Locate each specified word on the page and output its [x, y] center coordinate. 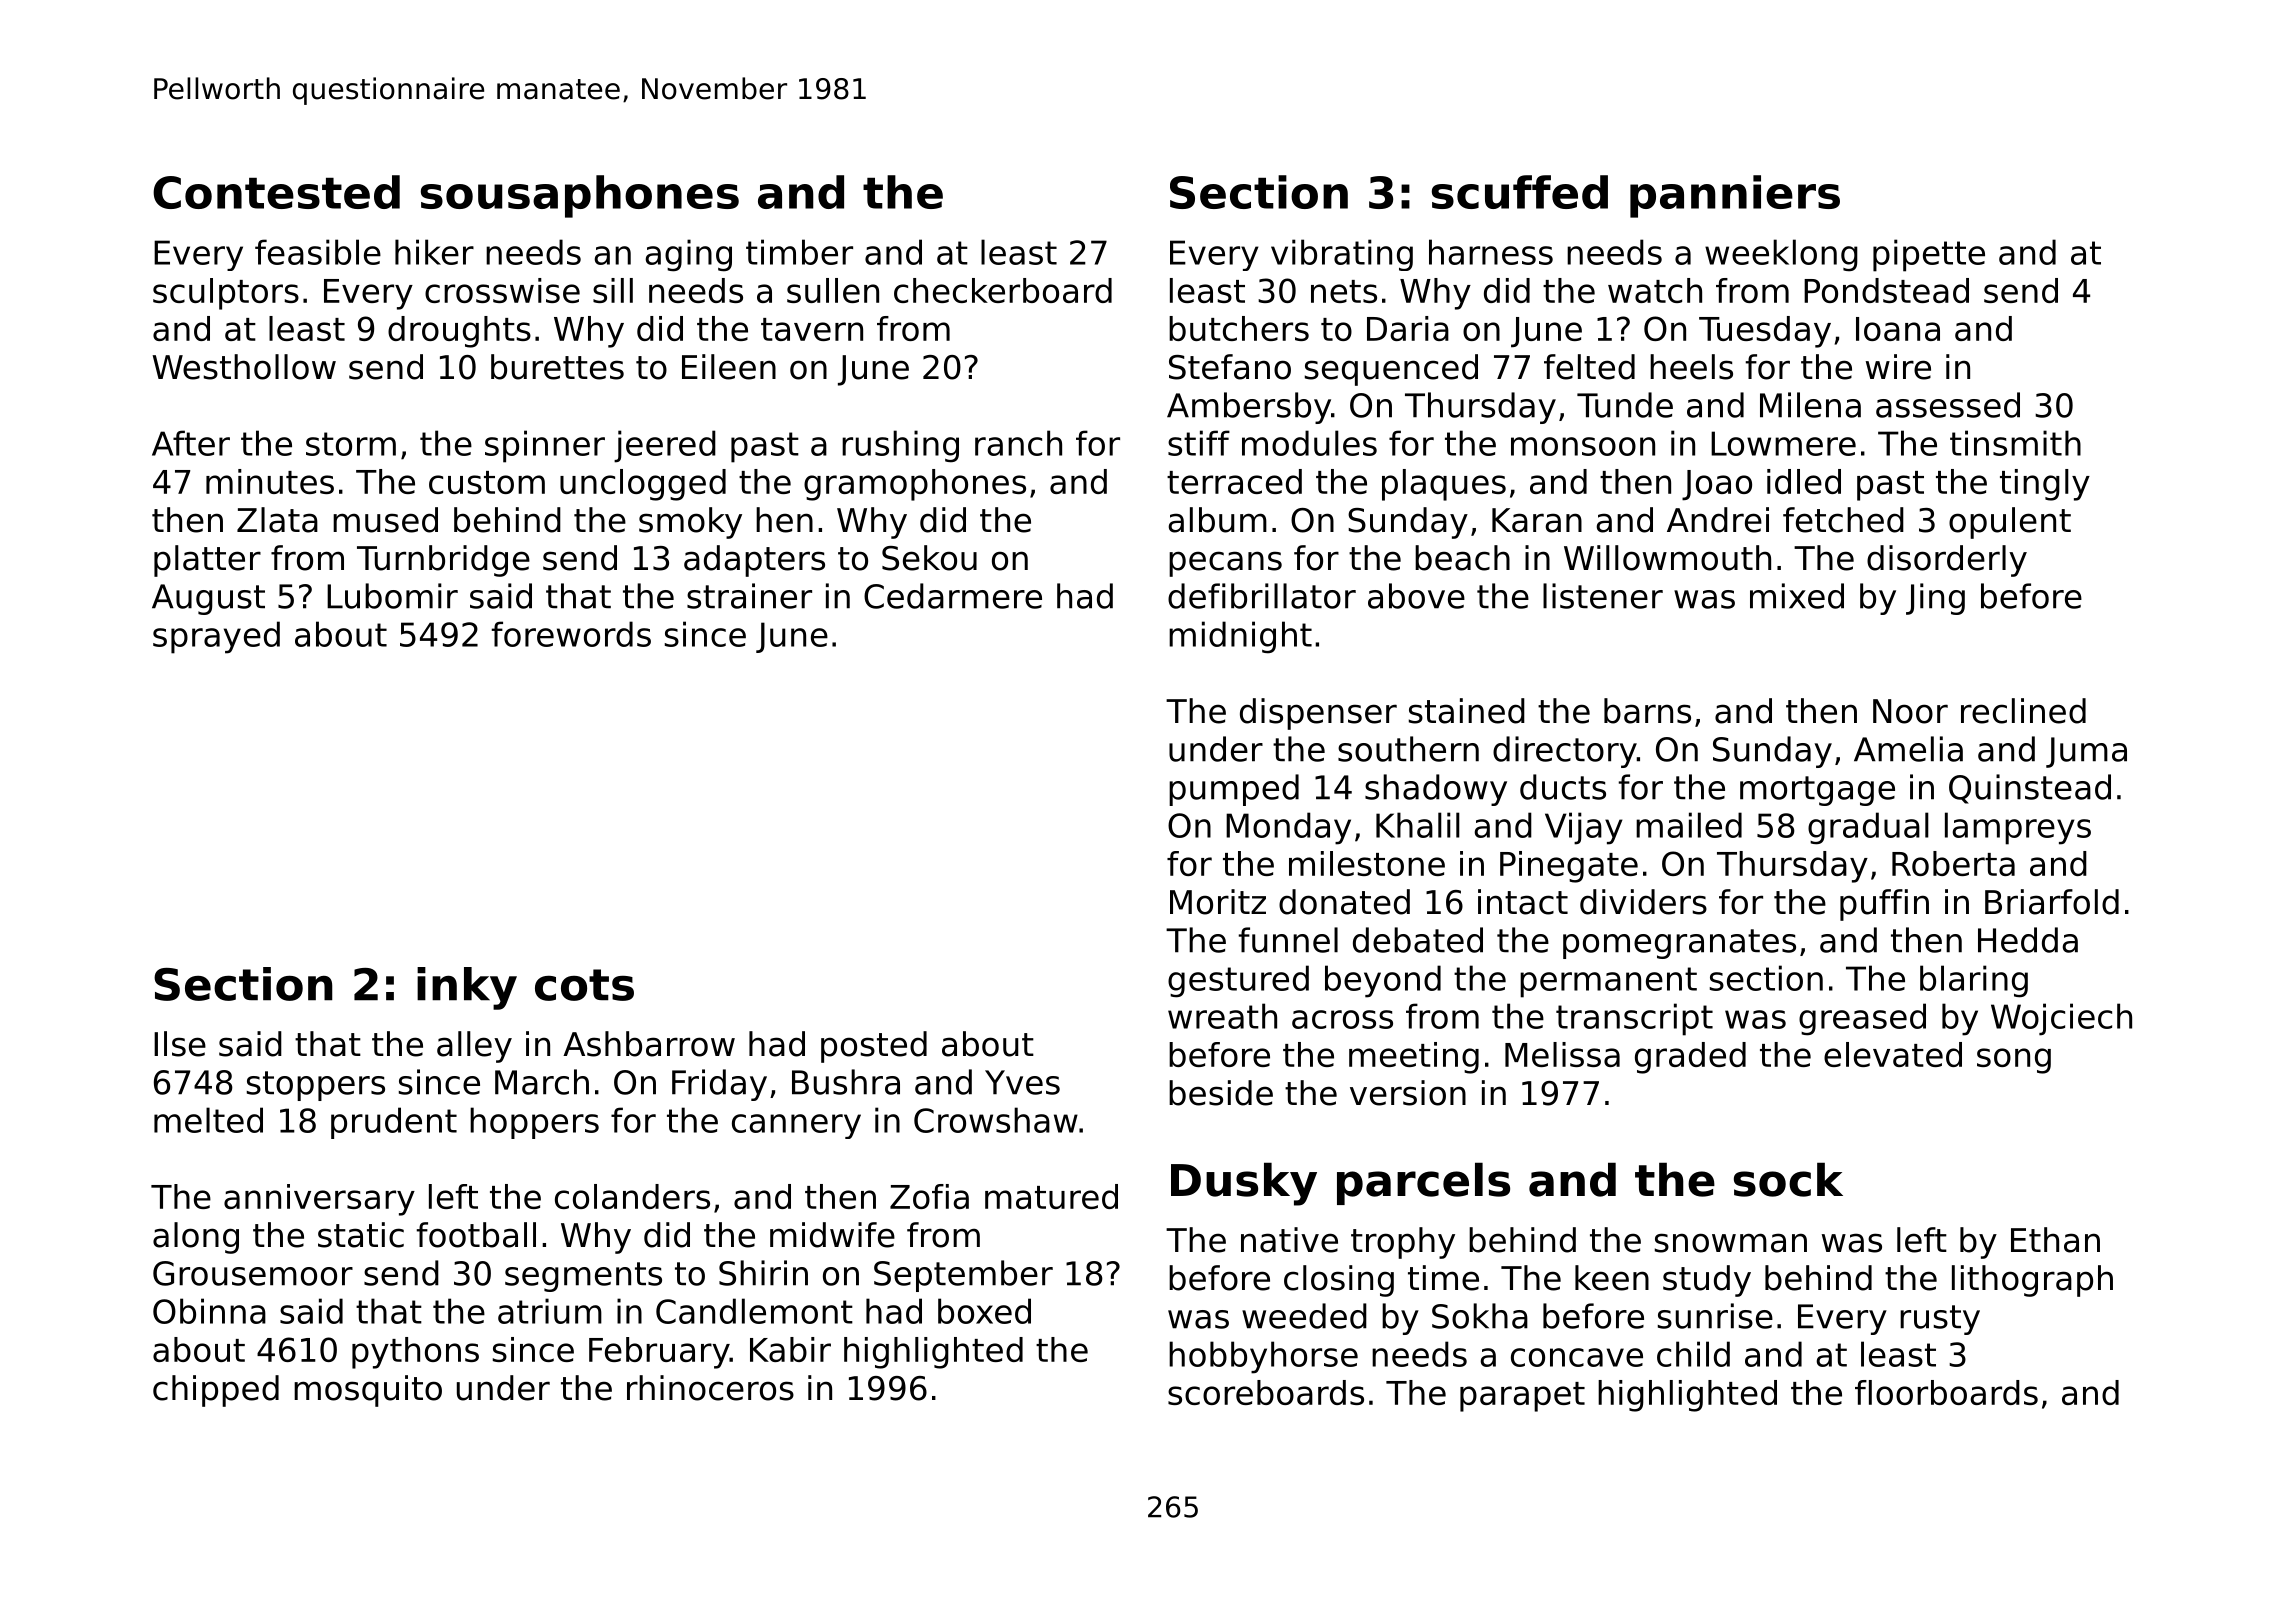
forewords [571, 634]
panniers [1735, 196]
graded [1690, 1058]
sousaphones [580, 196]
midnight [1240, 637]
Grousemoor [253, 1273]
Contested [276, 192]
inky [467, 988]
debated [1418, 940]
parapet [1522, 1397]
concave [1577, 1357]
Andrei [1718, 520]
